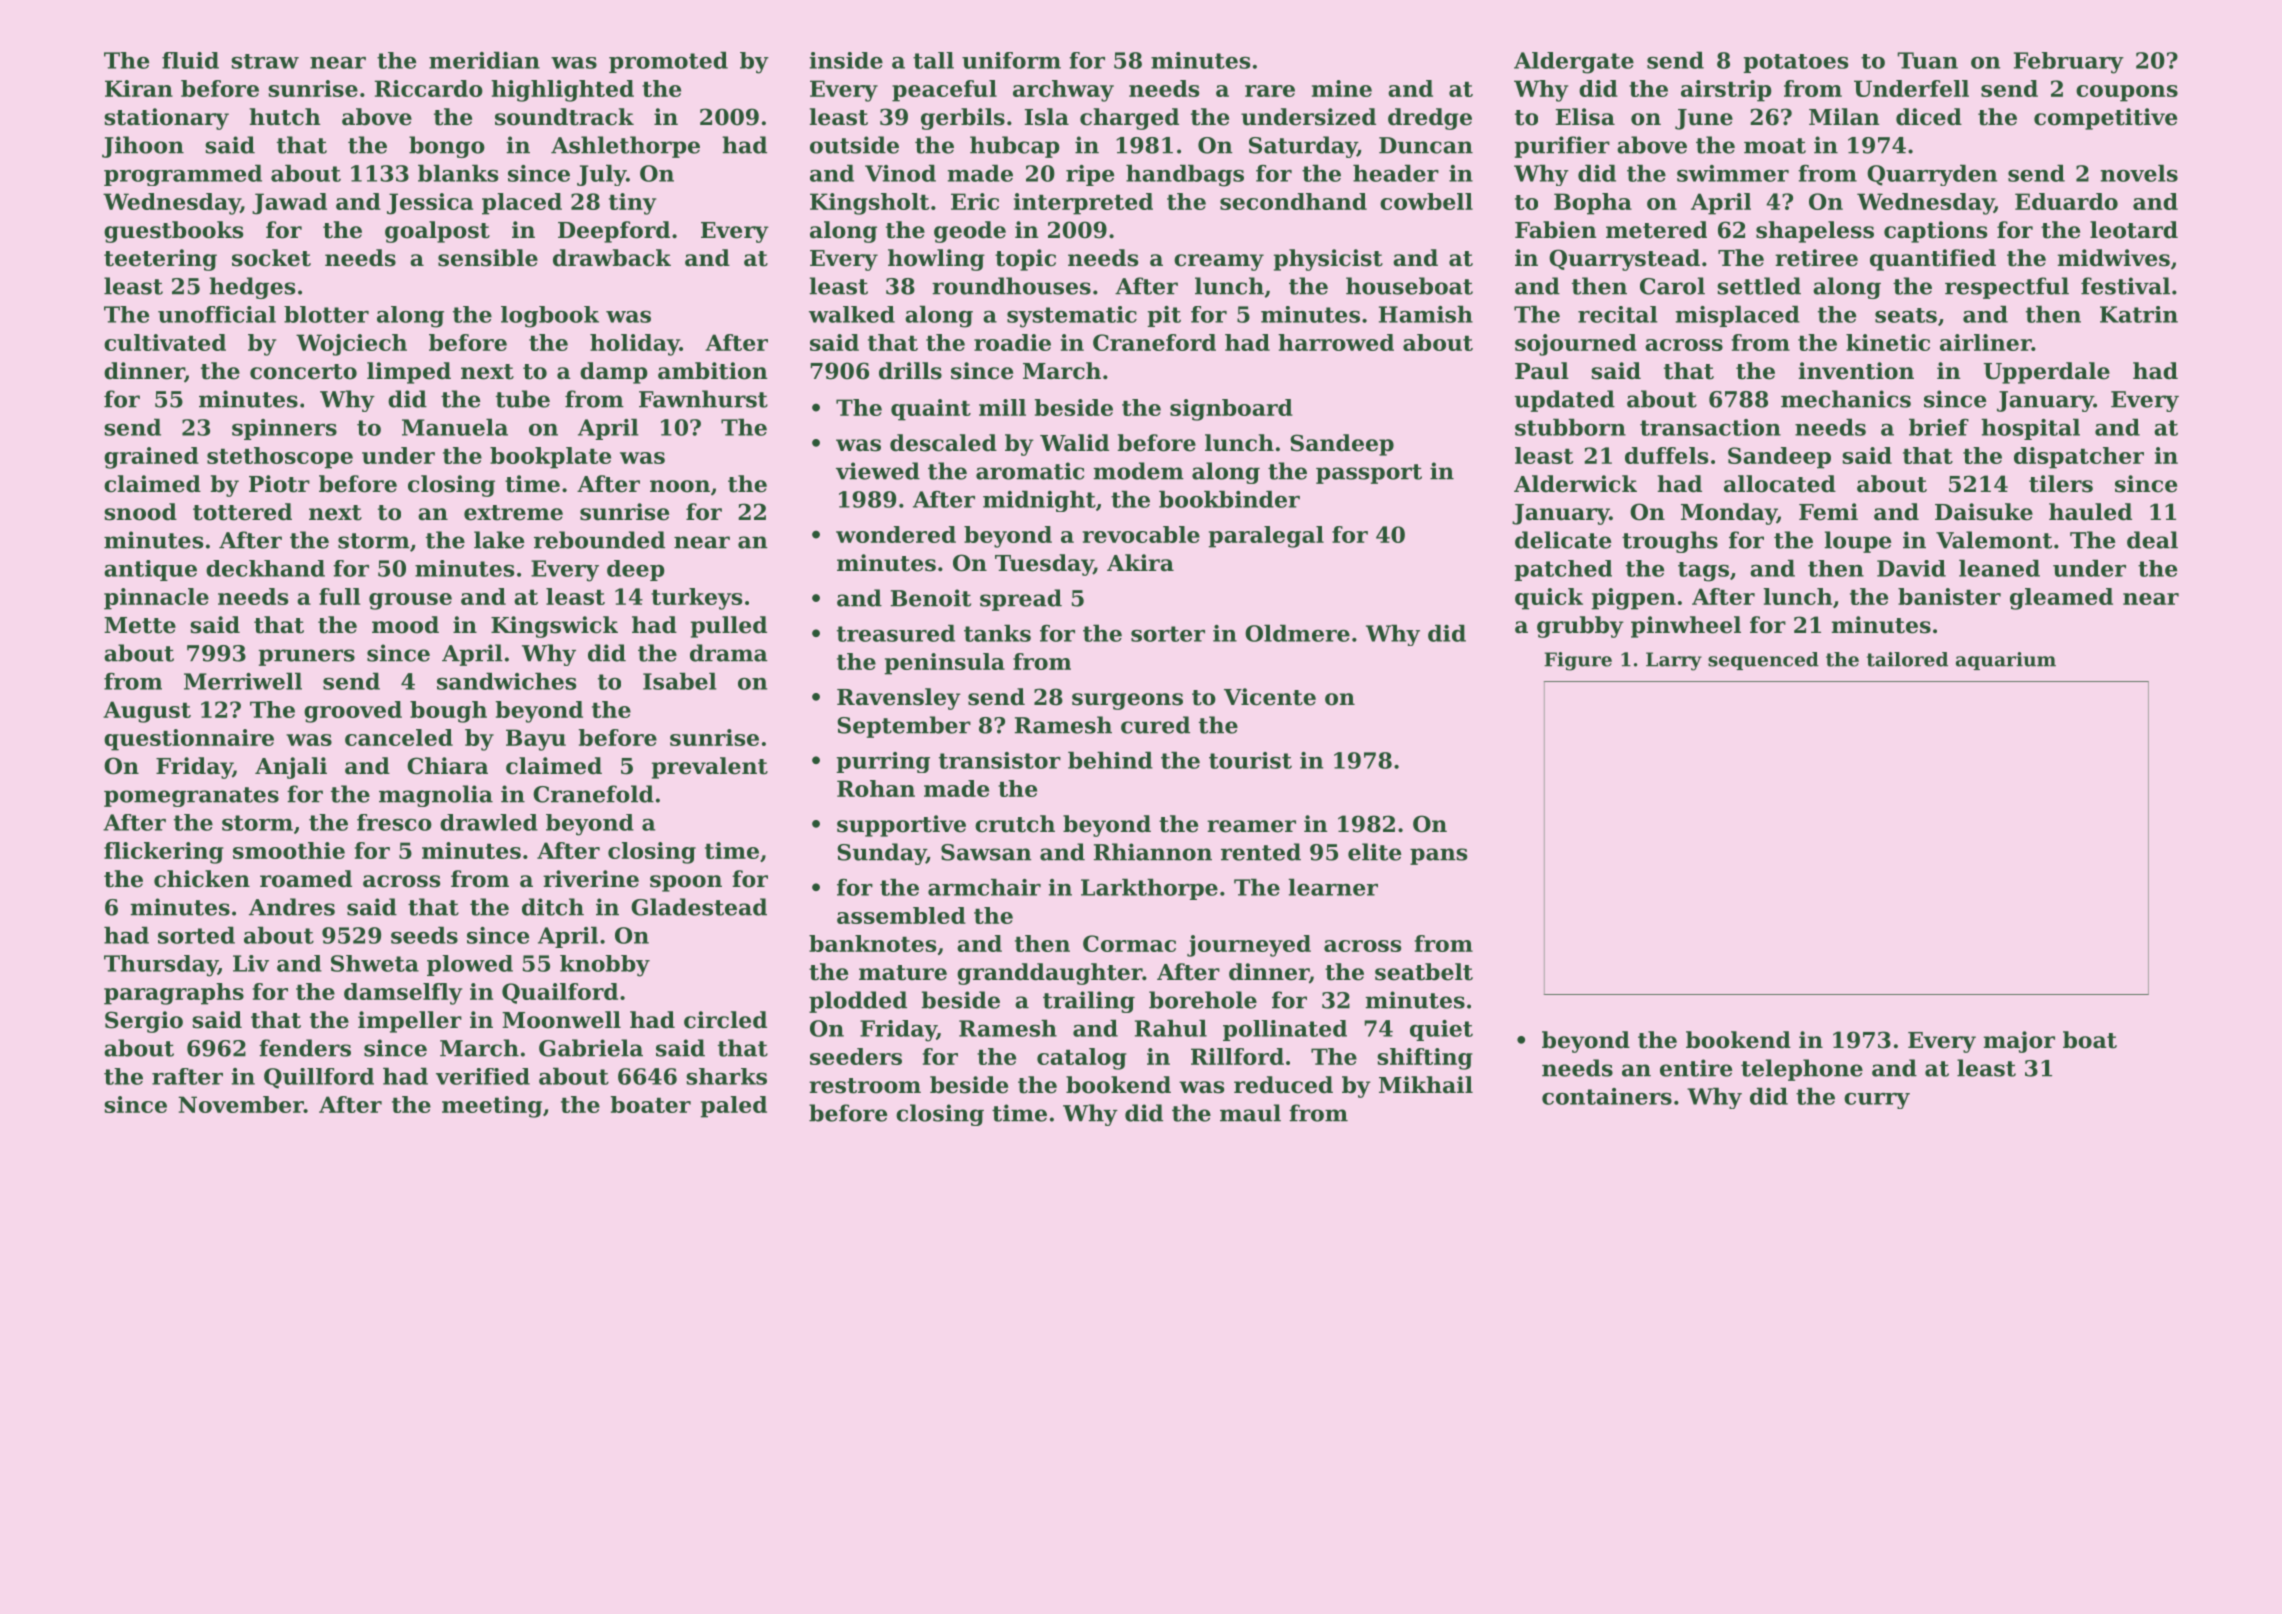 The height and width of the image is (1614, 2282). What do you see at coordinates (483, 1076) in the image?
I see `verified` at bounding box center [483, 1076].
